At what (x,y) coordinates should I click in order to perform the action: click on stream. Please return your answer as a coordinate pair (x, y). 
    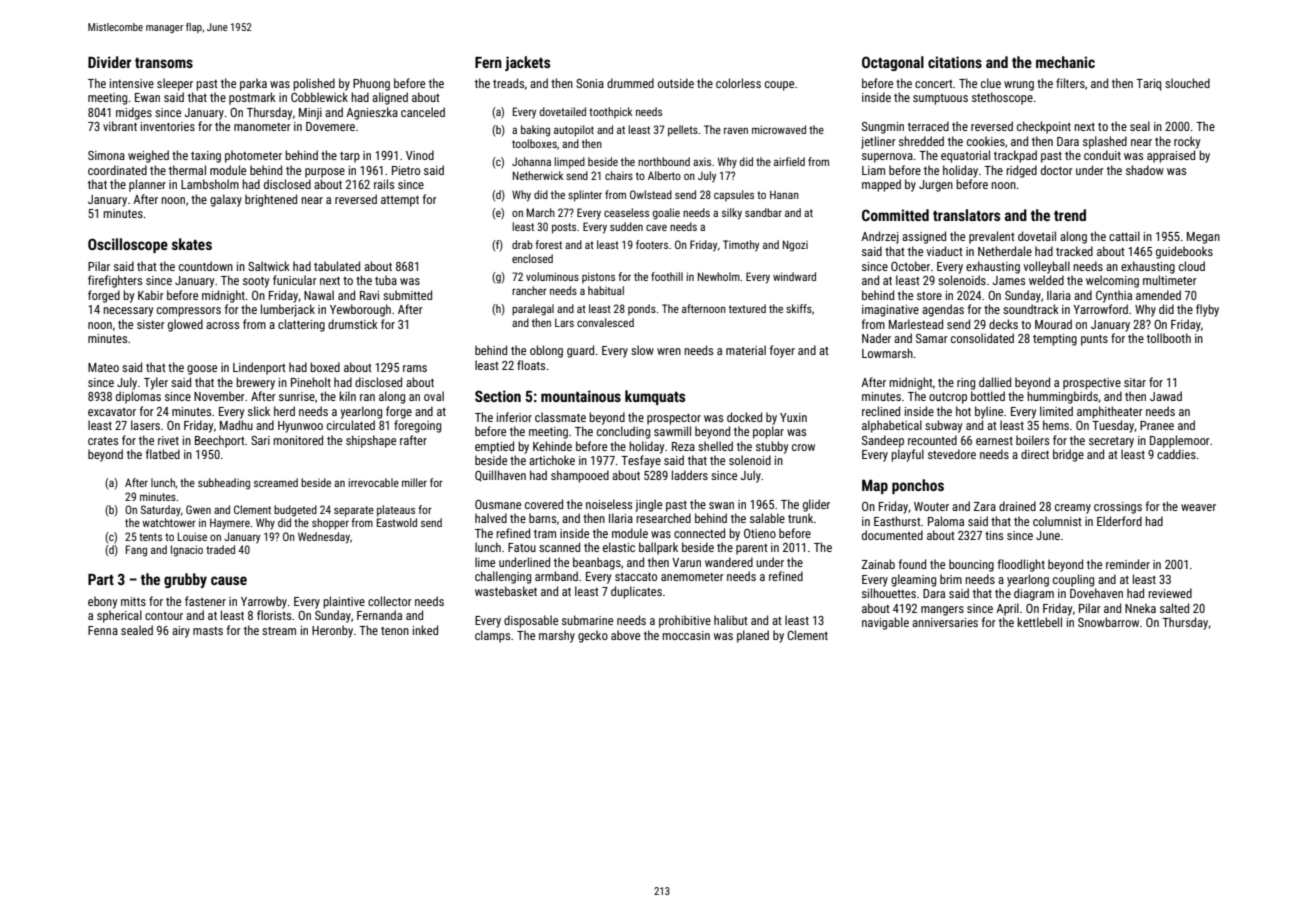
    Looking at the image, I should click on (279, 631).
